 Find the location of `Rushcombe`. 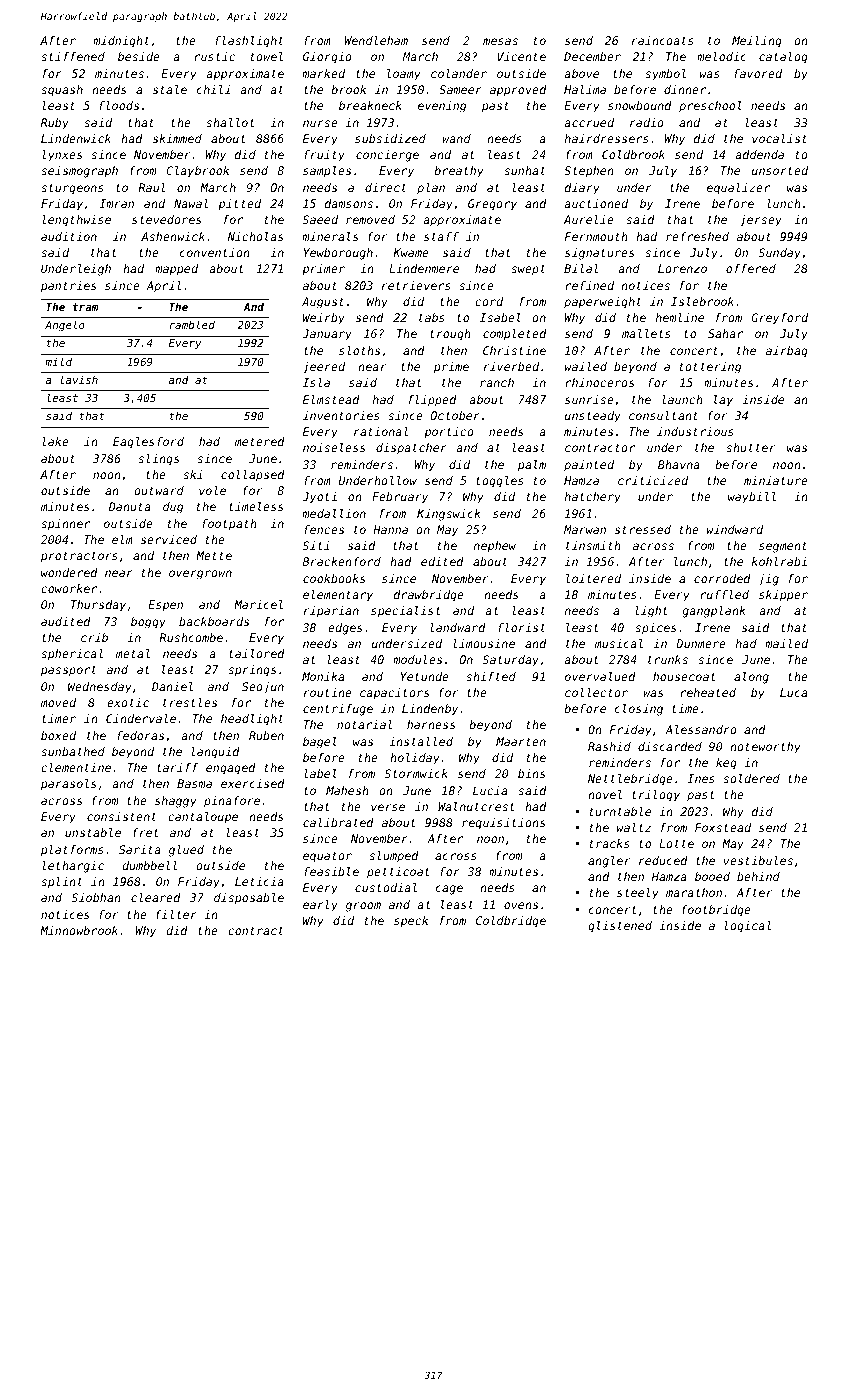

Rushcombe is located at coordinates (191, 637).
